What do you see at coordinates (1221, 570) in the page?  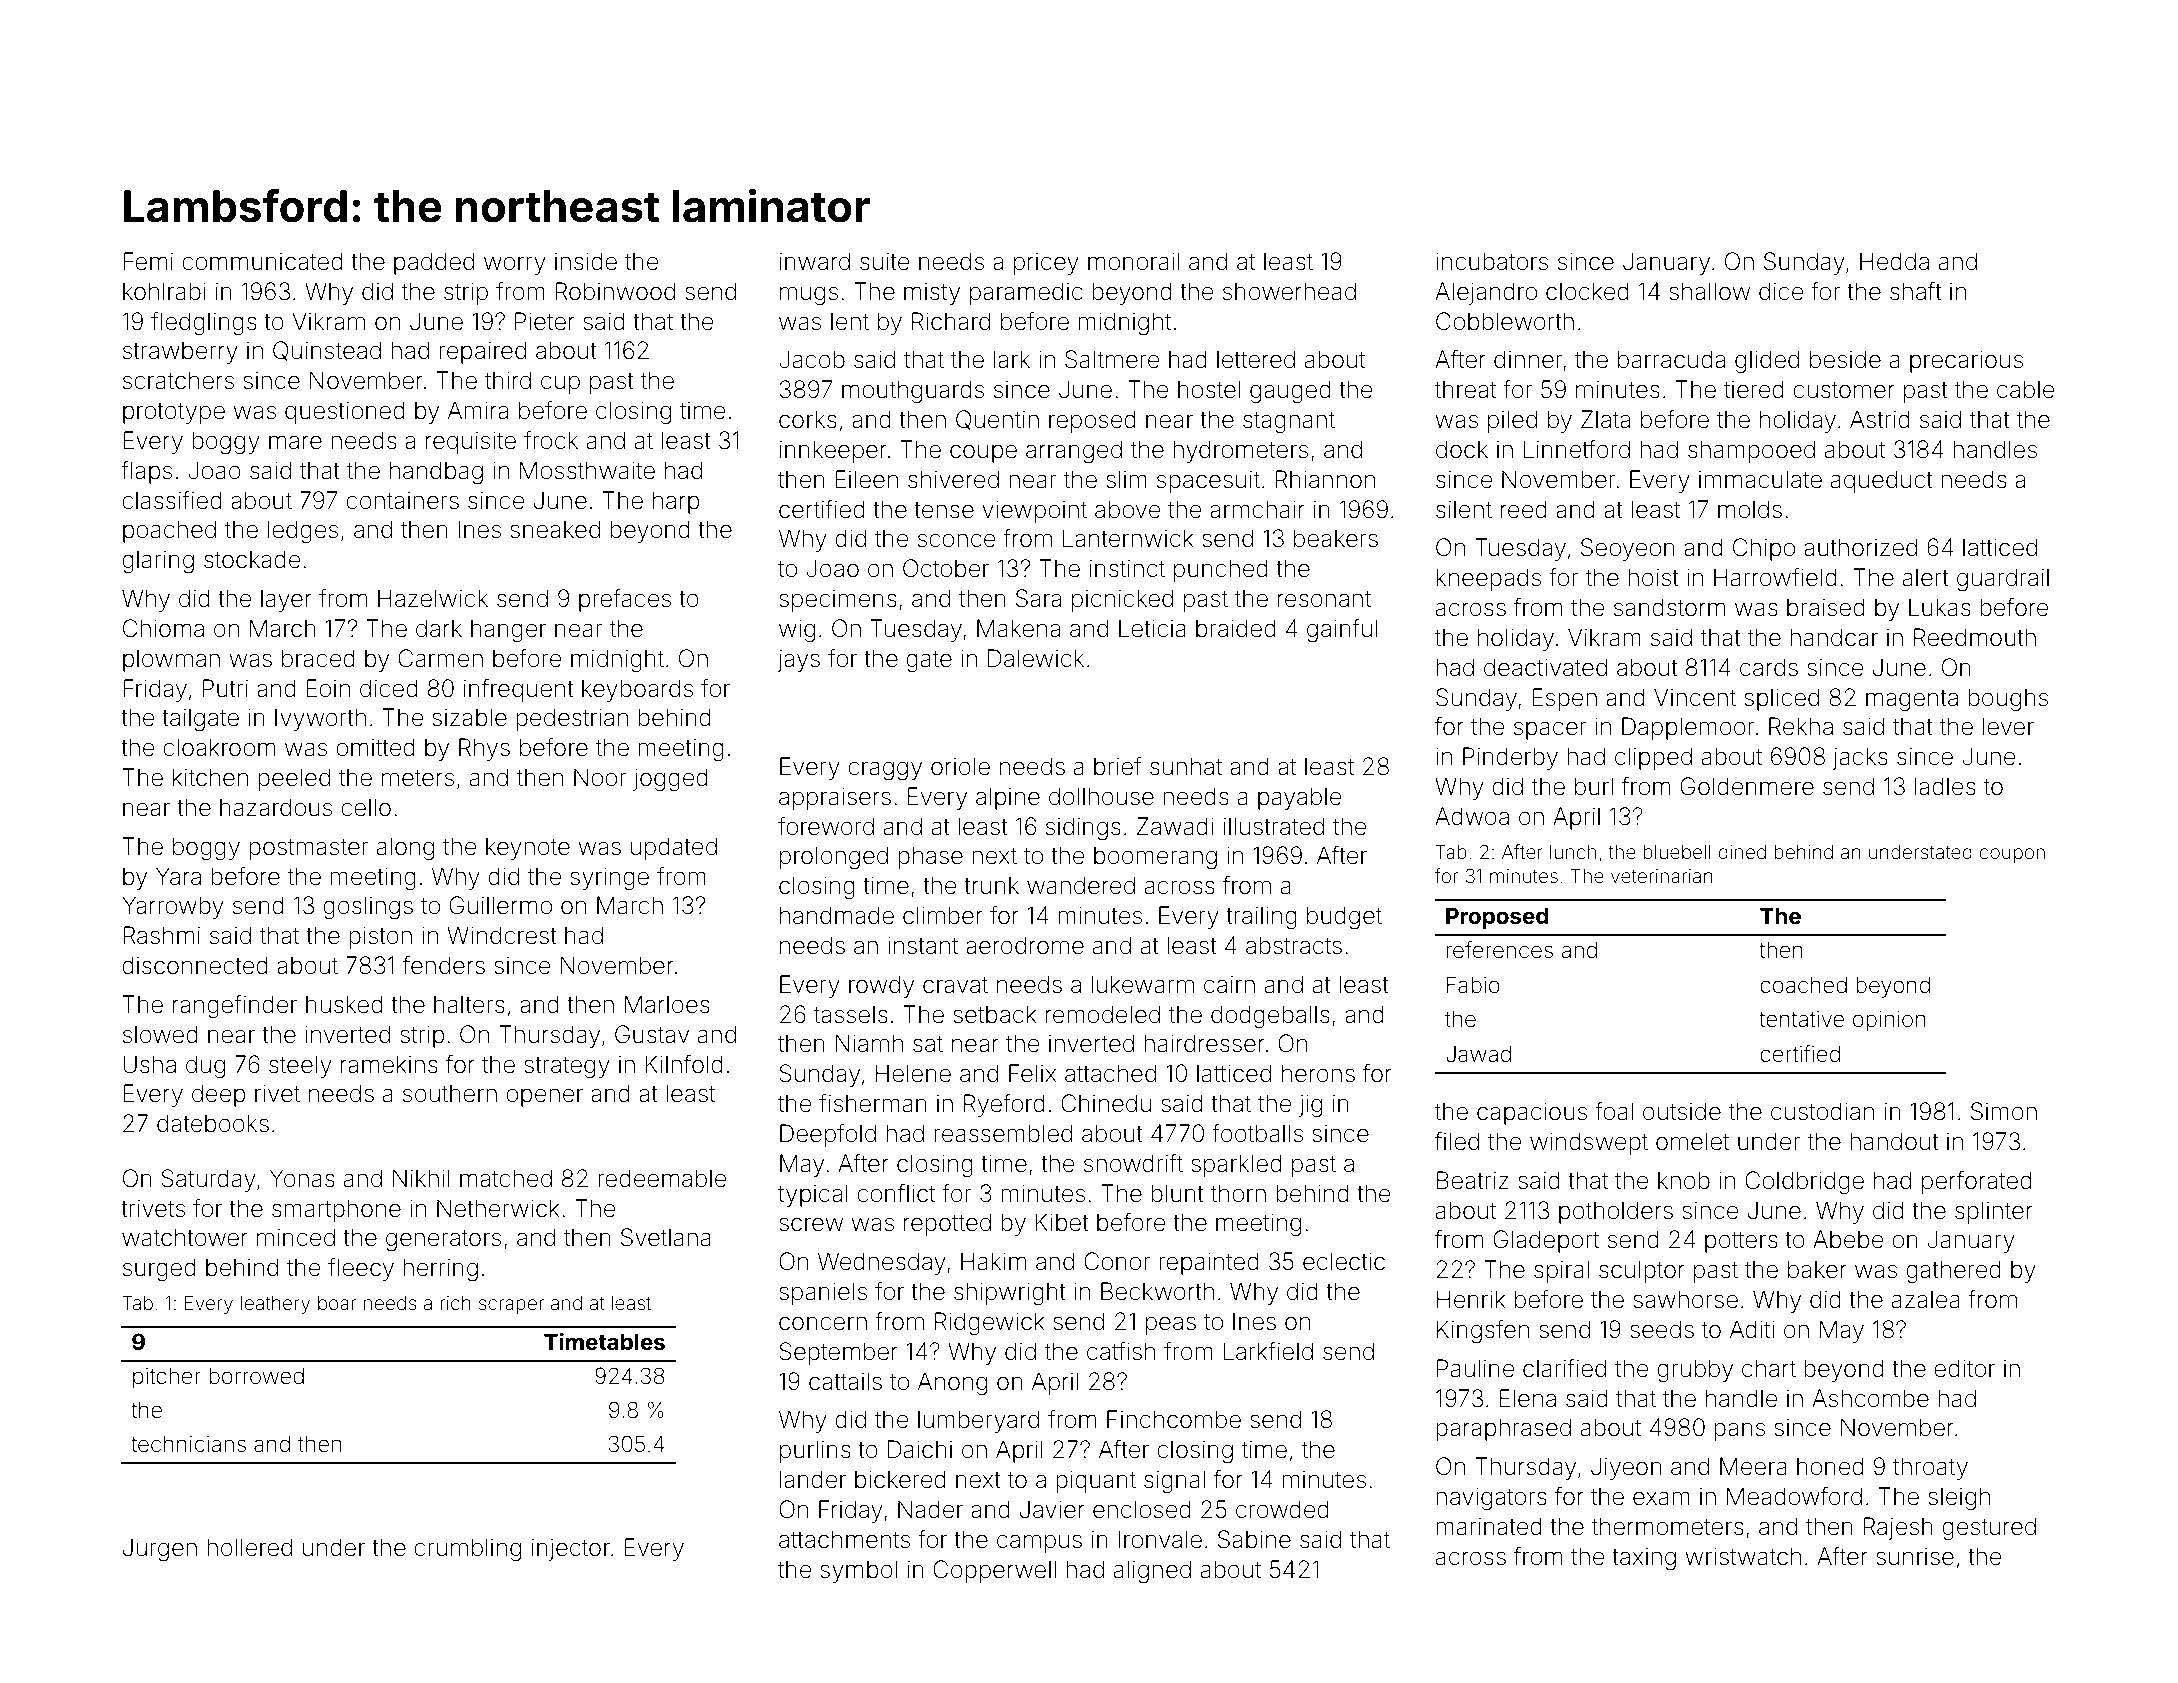 I see `punched` at bounding box center [1221, 570].
